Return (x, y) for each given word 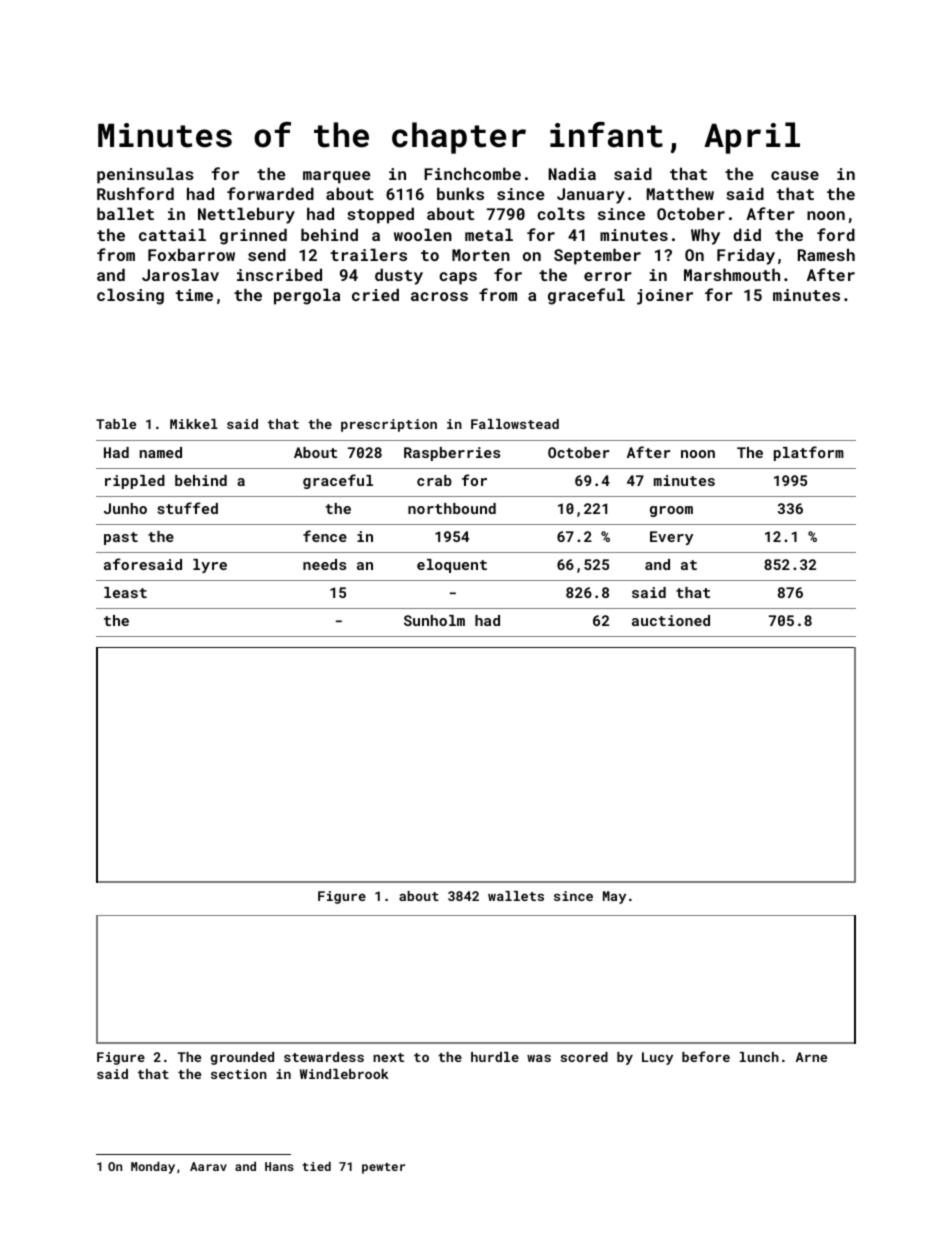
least (125, 592)
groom (671, 511)
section (239, 1074)
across (439, 296)
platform (809, 453)
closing (130, 296)
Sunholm (434, 620)
